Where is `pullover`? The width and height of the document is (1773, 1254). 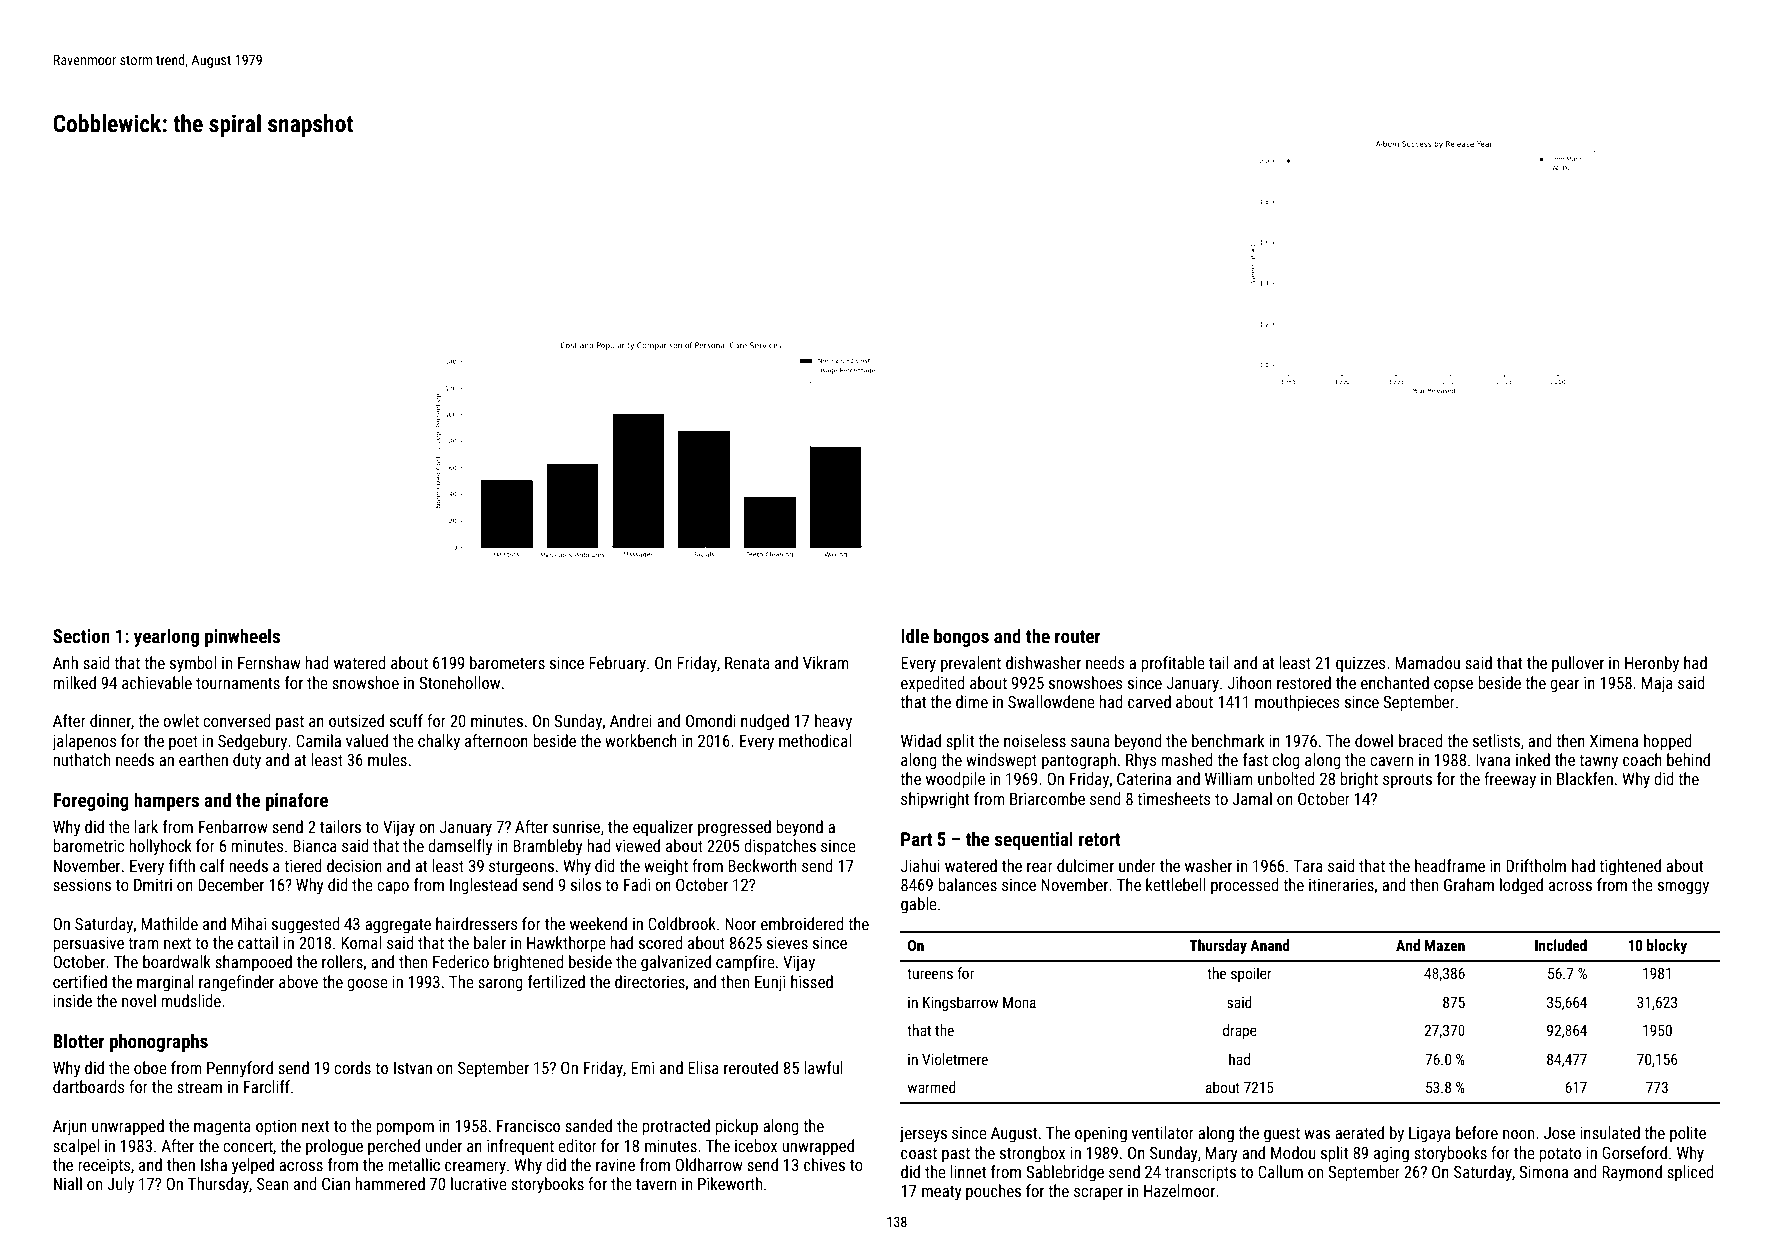
pullover is located at coordinates (1578, 664).
